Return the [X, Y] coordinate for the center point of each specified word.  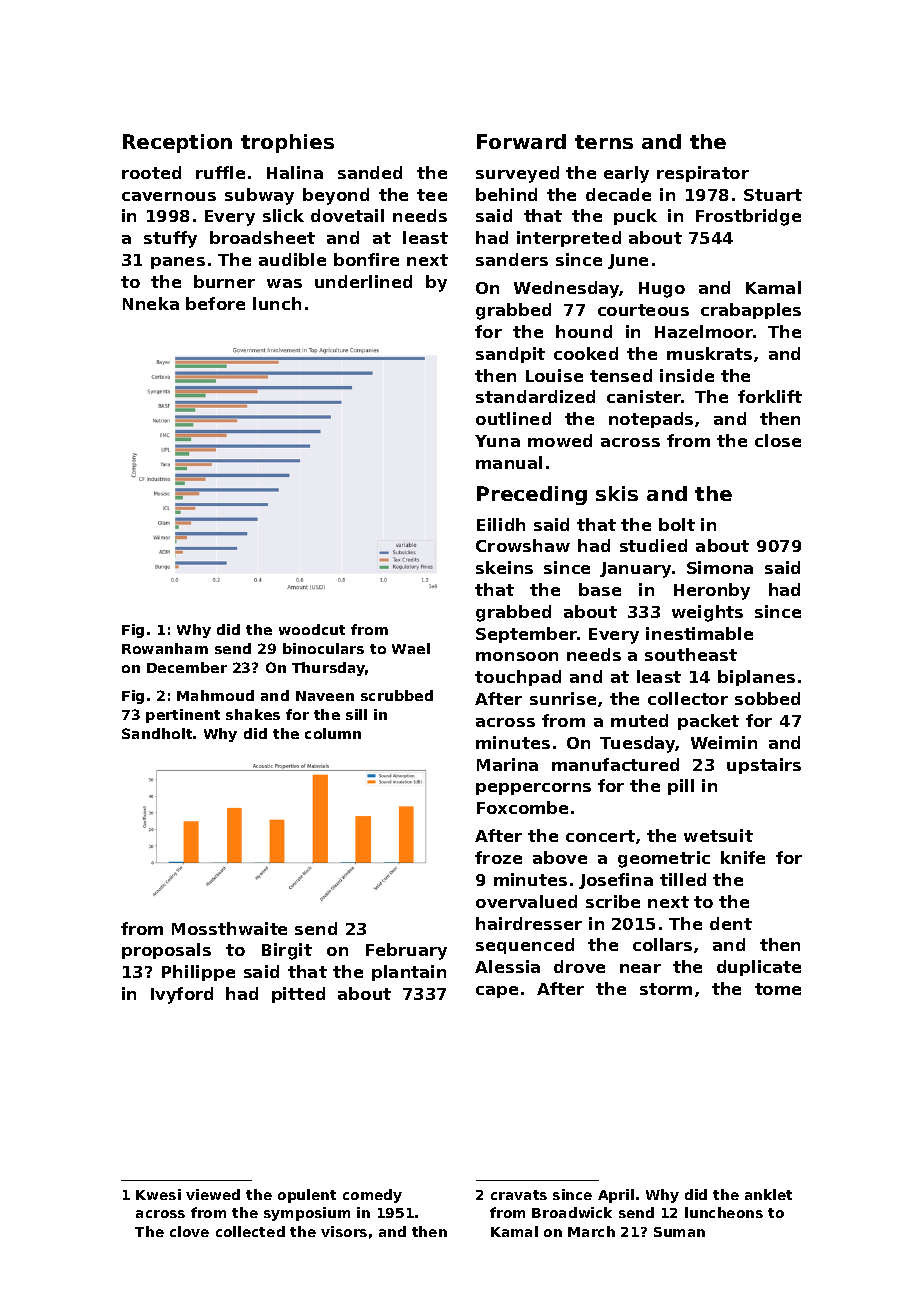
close [778, 440]
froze [498, 857]
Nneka [151, 303]
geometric [664, 859]
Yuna [497, 441]
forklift [770, 396]
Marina [507, 764]
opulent [307, 1196]
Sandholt [157, 733]
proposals [166, 951]
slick [283, 215]
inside [687, 375]
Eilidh [501, 524]
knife [743, 857]
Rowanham [165, 648]
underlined [363, 281]
